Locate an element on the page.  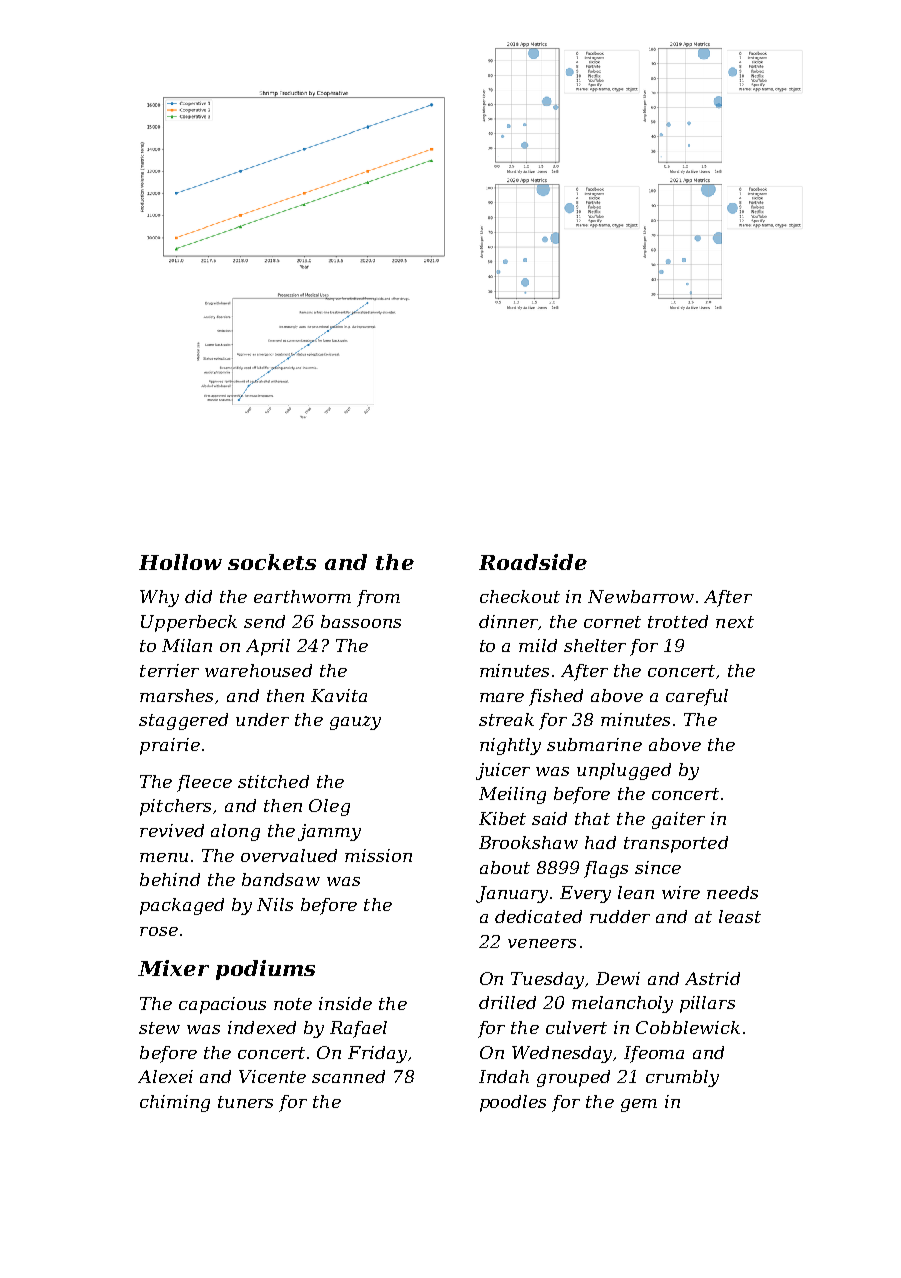
mare is located at coordinates (502, 697).
